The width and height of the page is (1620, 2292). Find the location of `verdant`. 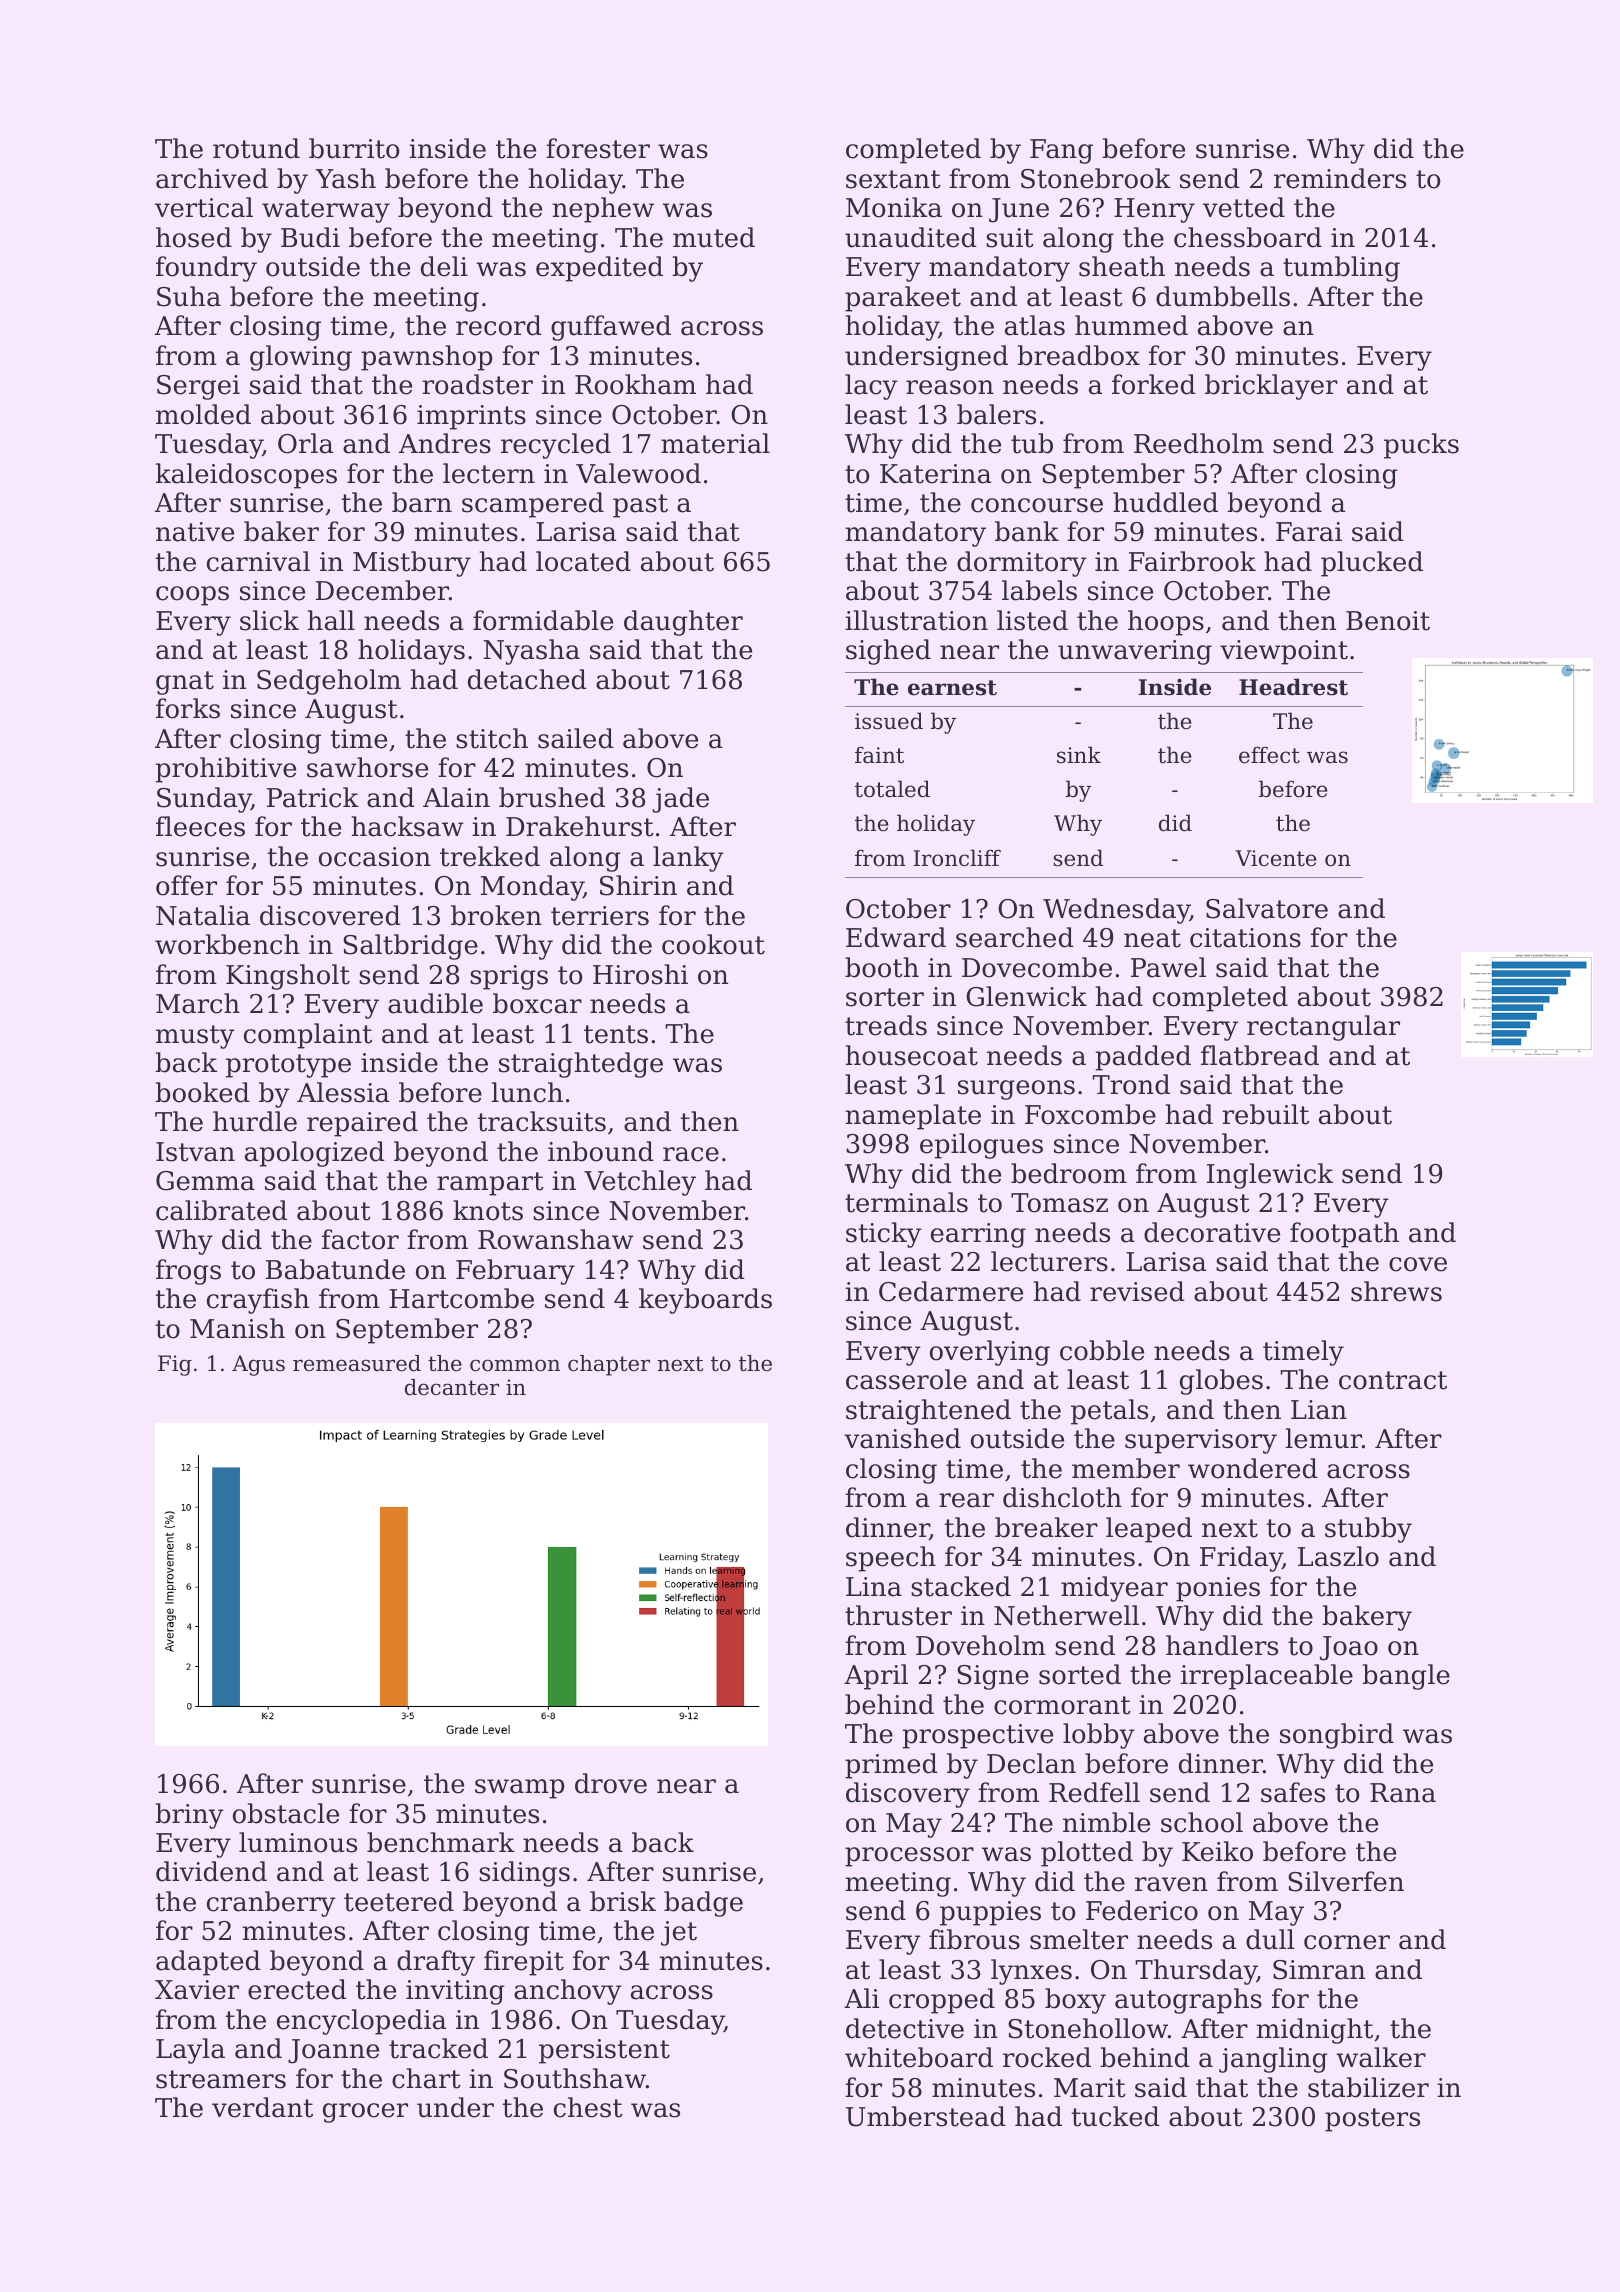

verdant is located at coordinates (262, 2107).
